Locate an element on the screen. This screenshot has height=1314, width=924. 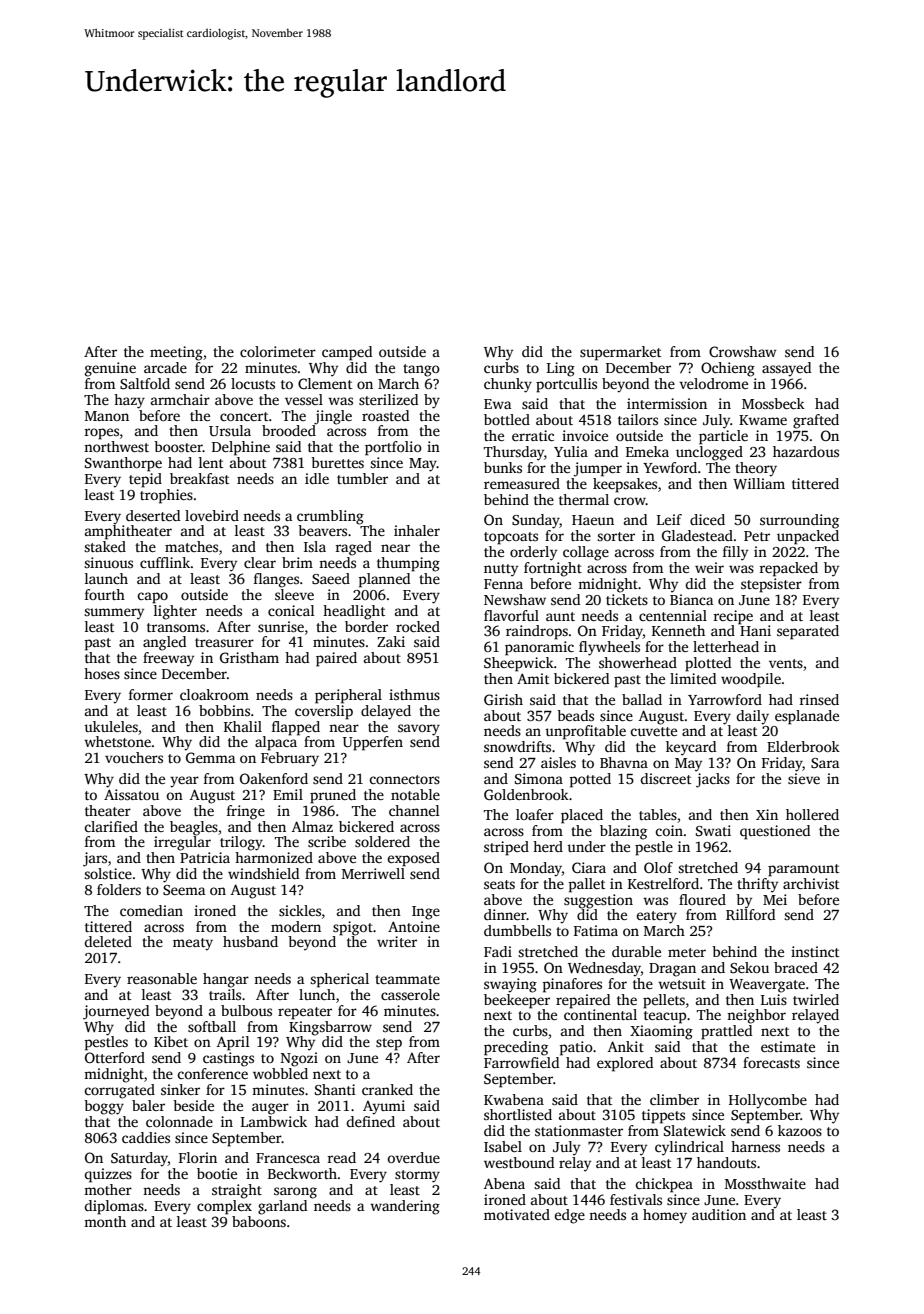
audition is located at coordinates (719, 1214).
